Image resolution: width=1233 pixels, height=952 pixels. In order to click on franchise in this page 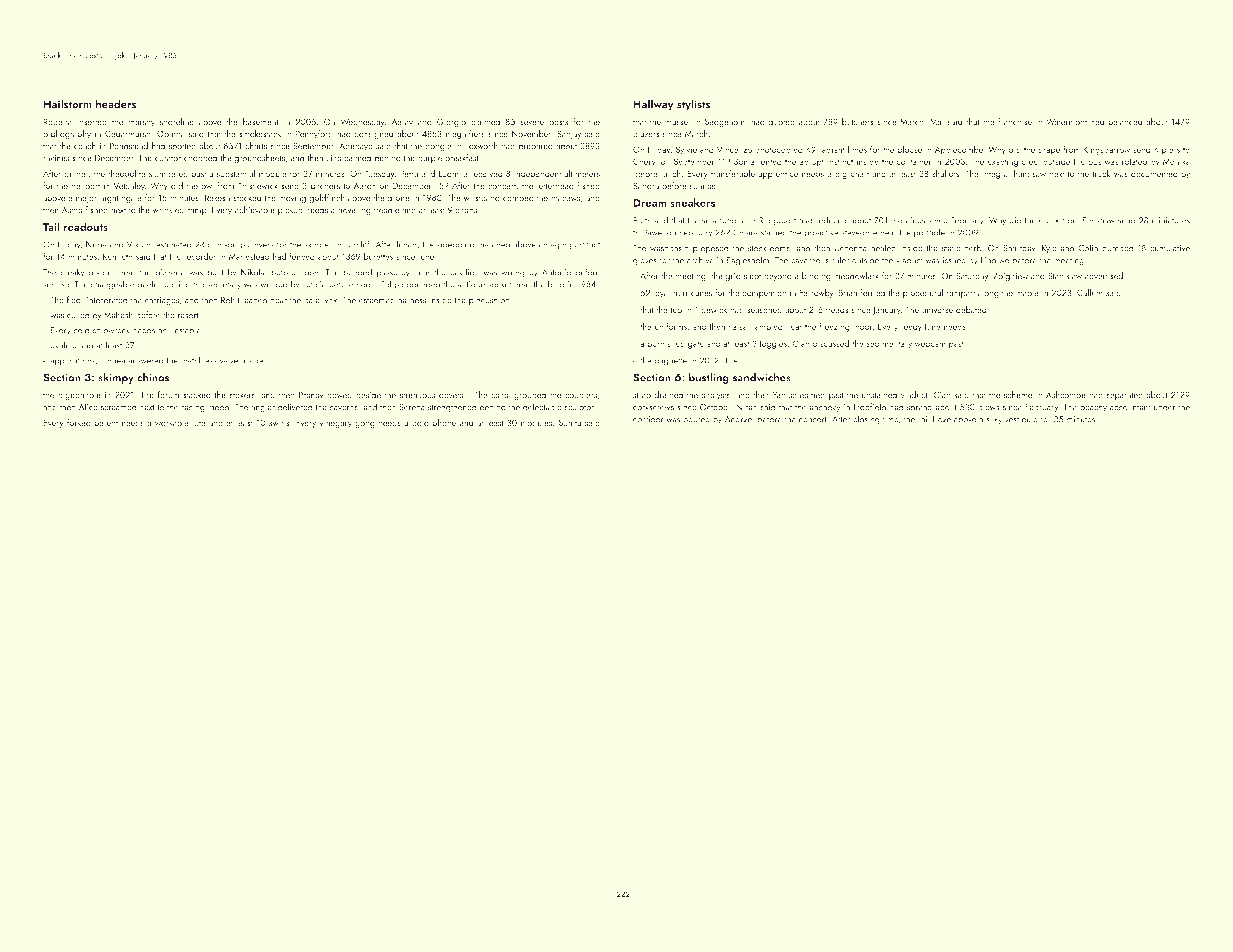, I will do `click(1015, 121)`.
